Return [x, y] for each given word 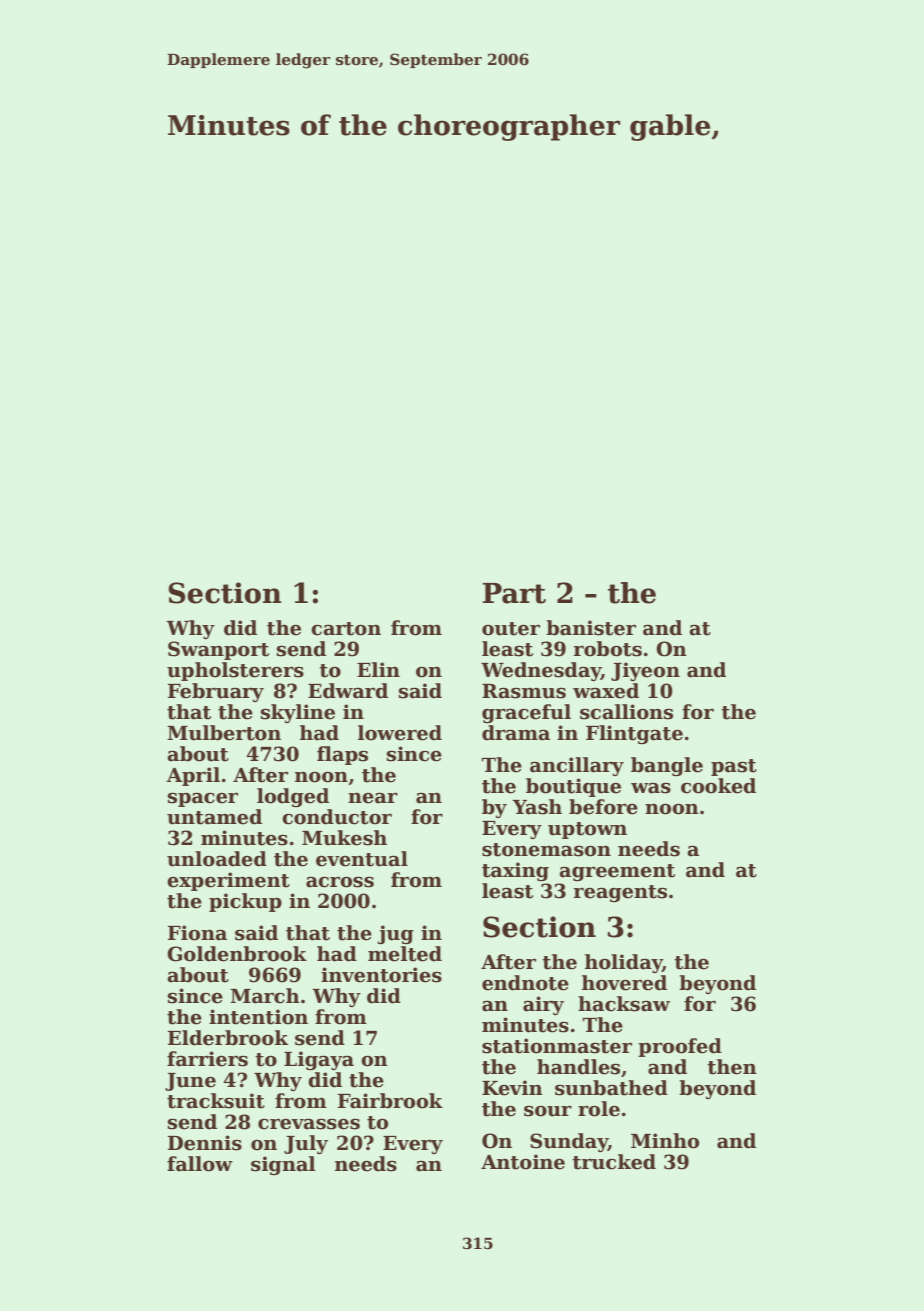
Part [514, 593]
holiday [623, 963]
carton [346, 629]
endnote [525, 983]
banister [591, 628]
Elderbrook [228, 1038]
